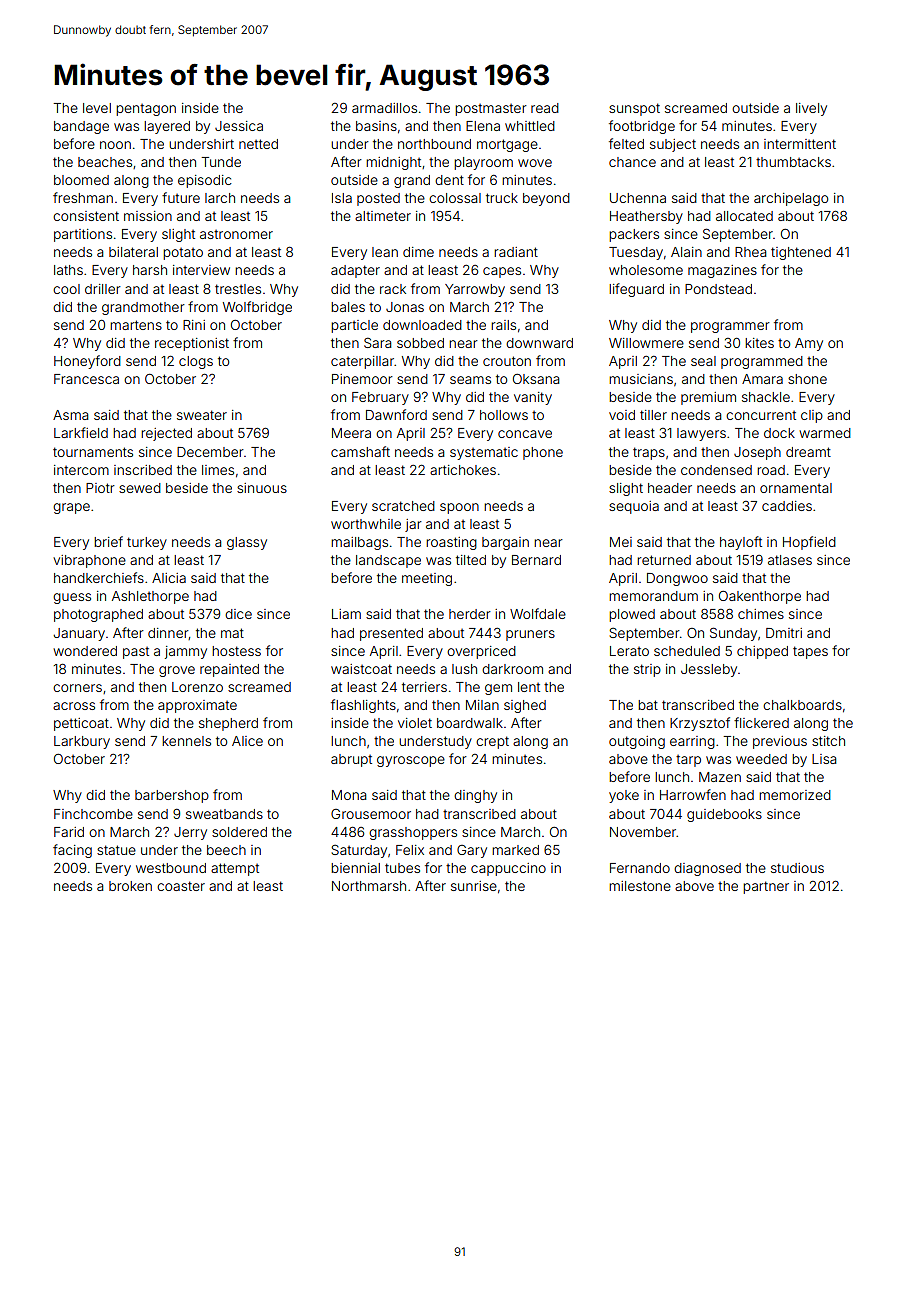 The width and height of the screenshot is (908, 1316). Describe the element at coordinates (525, 434) in the screenshot. I see `concave` at that location.
